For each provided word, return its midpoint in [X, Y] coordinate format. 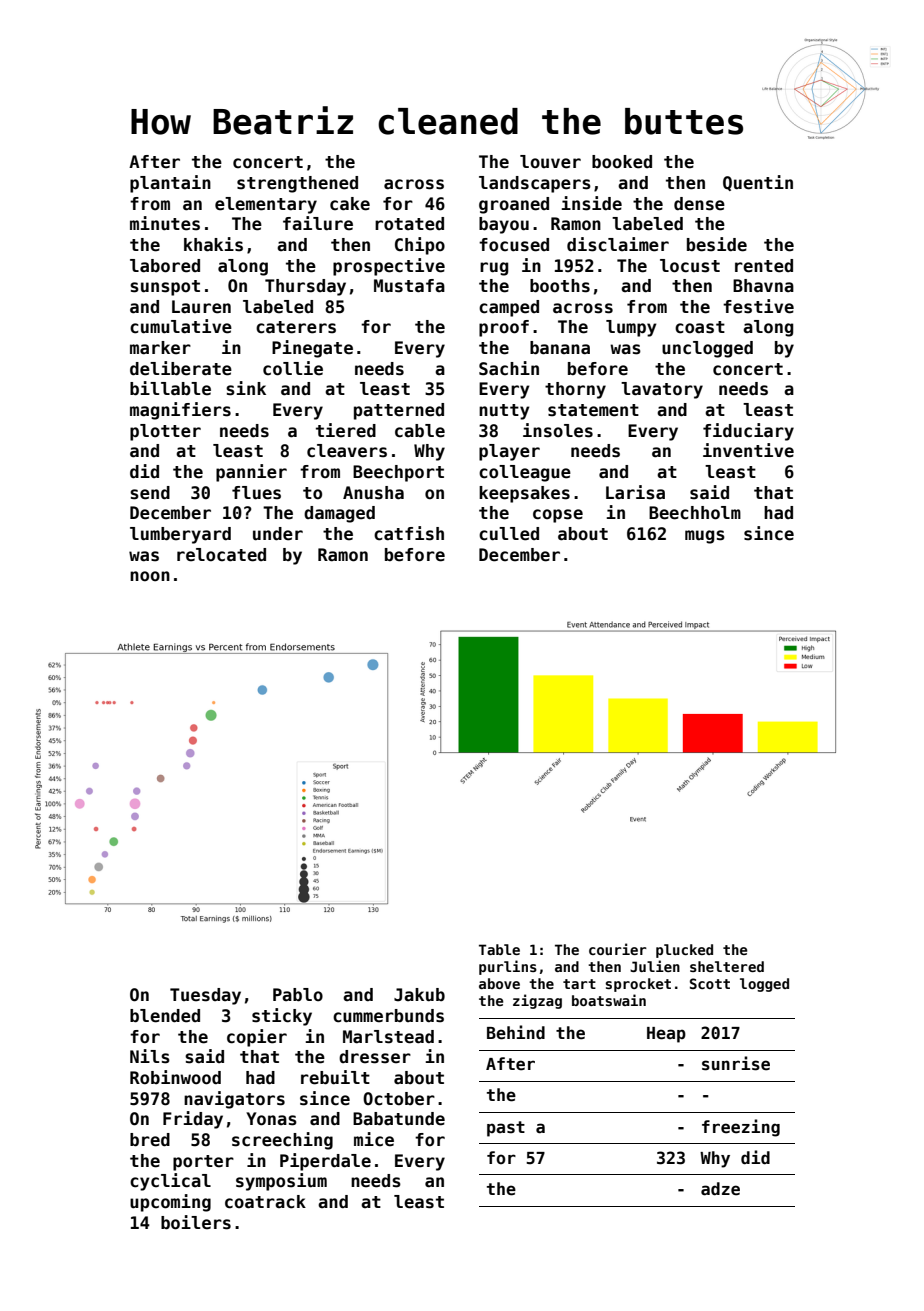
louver [550, 162]
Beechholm [695, 513]
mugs [705, 537]
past [506, 1129]
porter [203, 1163]
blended [165, 1016]
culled [509, 534]
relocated [221, 555]
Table [499, 949]
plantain [170, 184]
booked [622, 162]
